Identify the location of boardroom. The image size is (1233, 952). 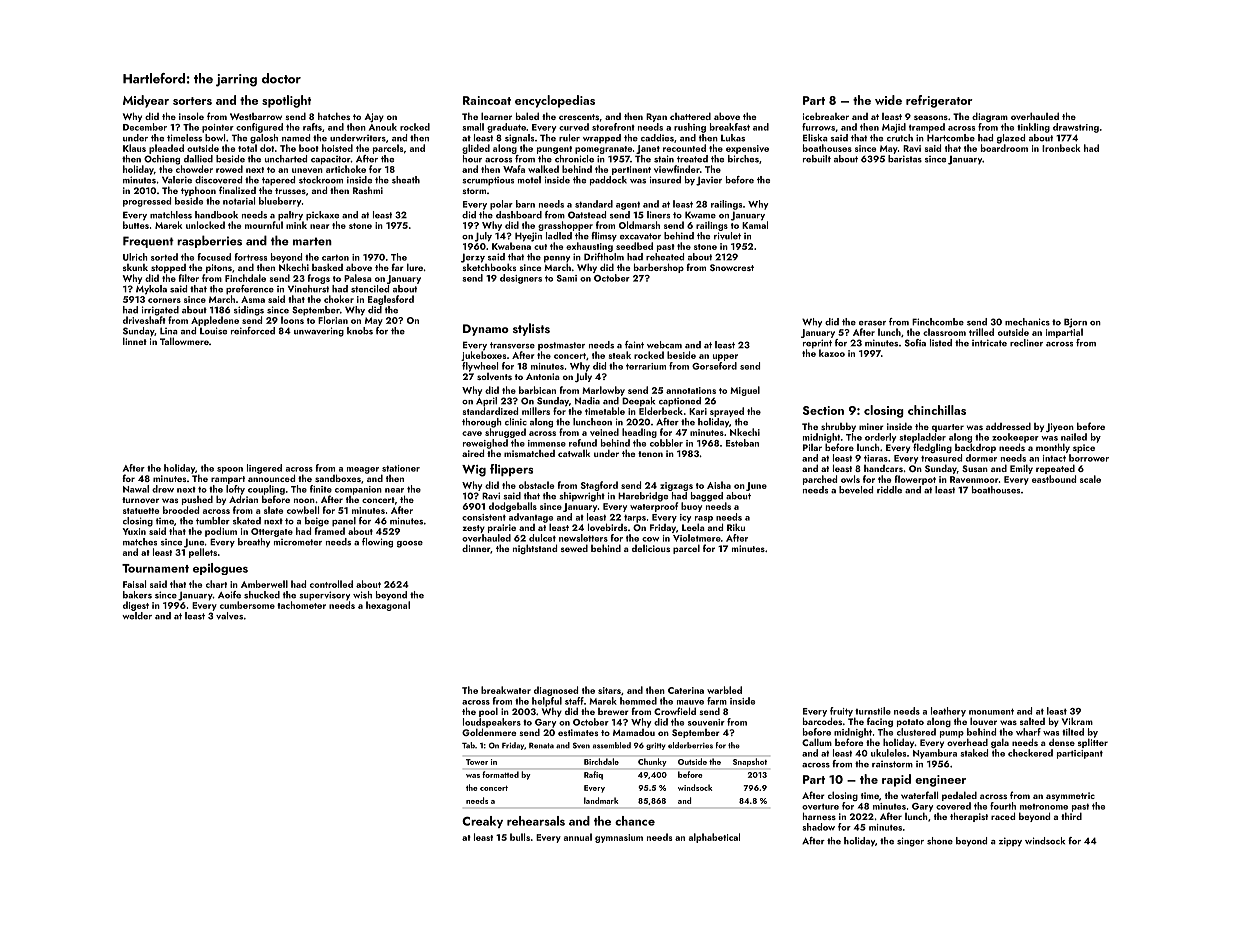
(1004, 148).
